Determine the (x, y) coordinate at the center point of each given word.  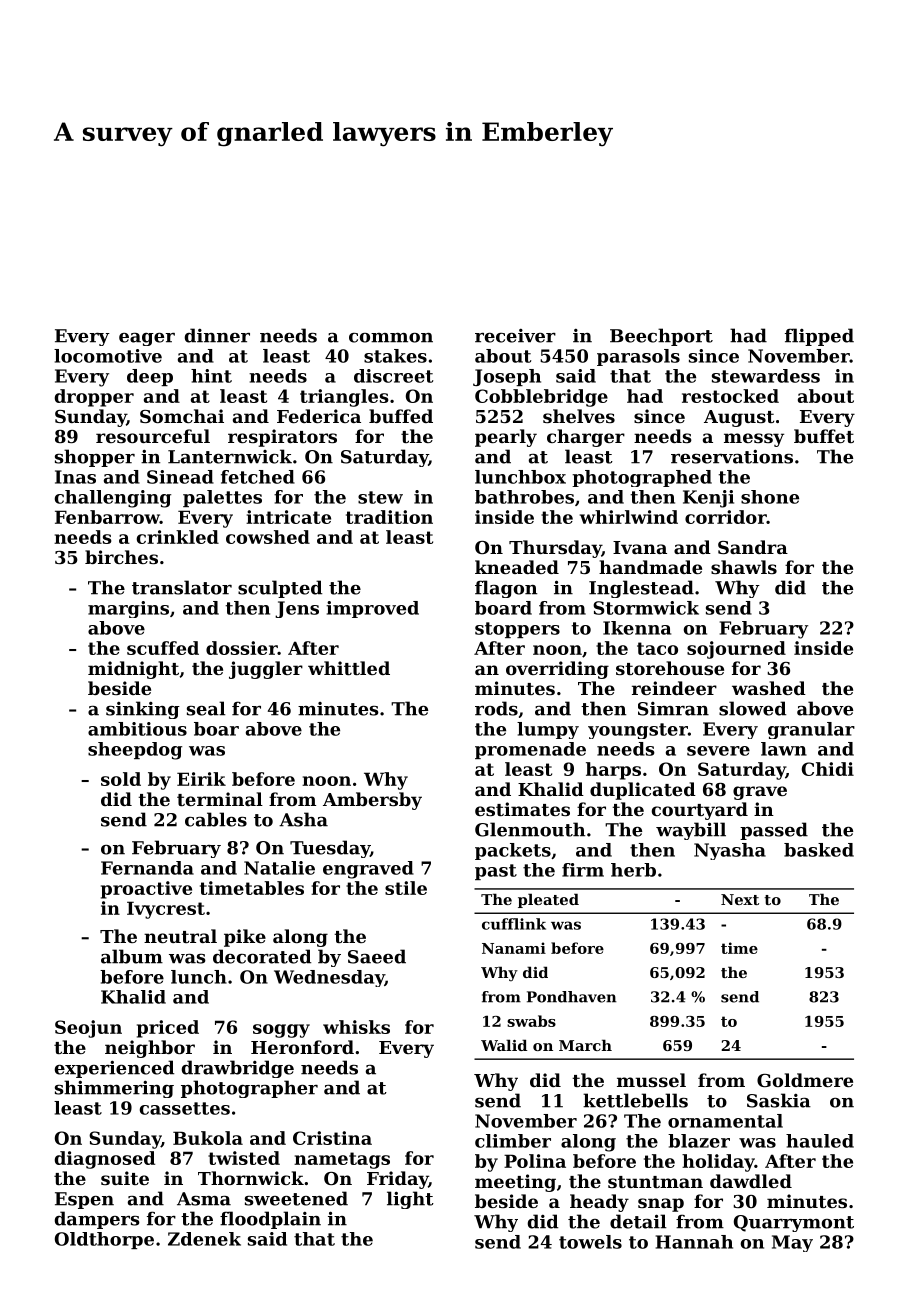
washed (769, 688)
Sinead (180, 477)
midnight (133, 670)
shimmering (114, 1089)
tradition (389, 517)
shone (770, 497)
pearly (506, 438)
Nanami (514, 948)
